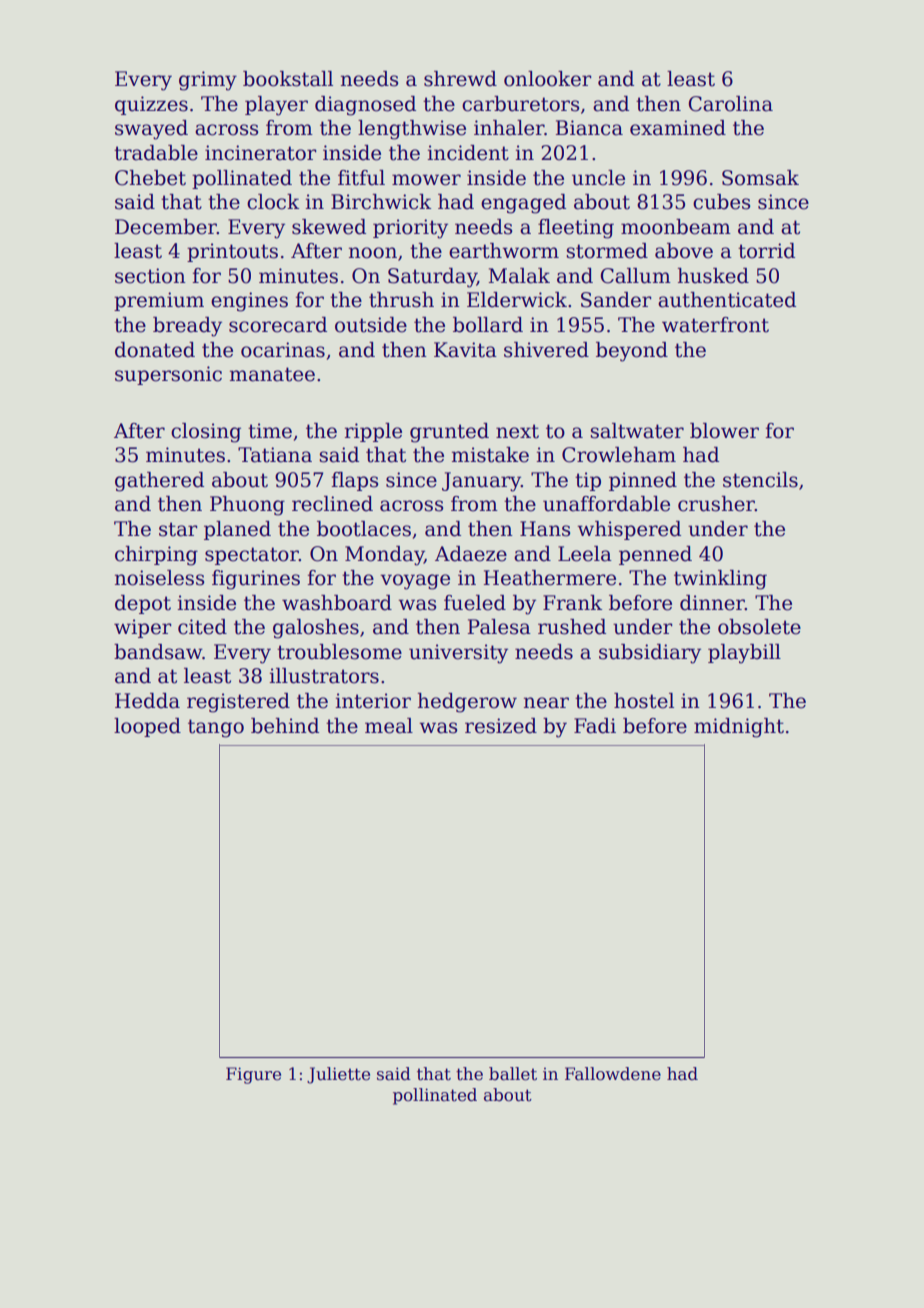 The image size is (924, 1308). I want to click on Figure, so click(253, 1075).
